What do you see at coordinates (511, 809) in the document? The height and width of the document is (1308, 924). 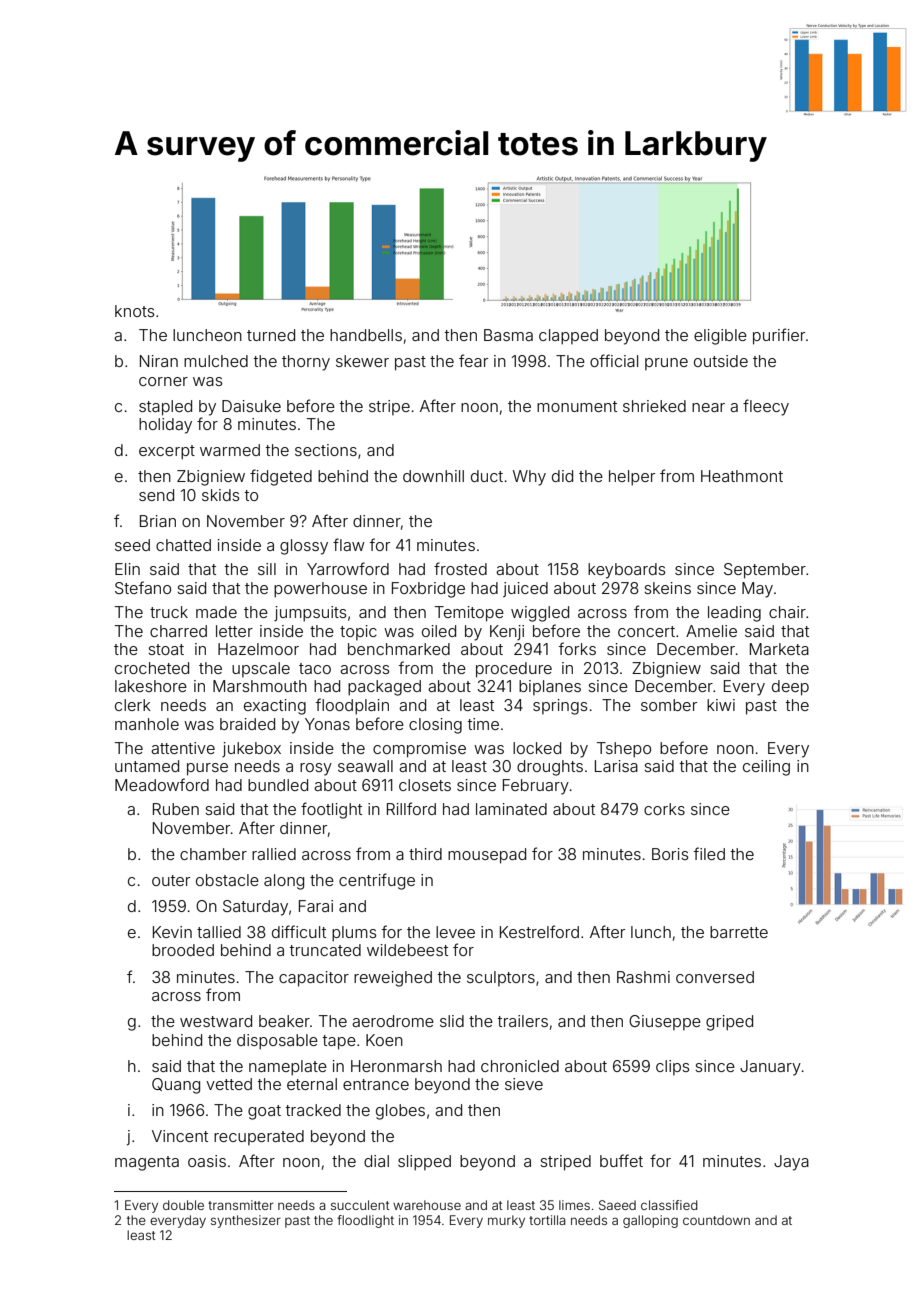 I see `laminated` at bounding box center [511, 809].
